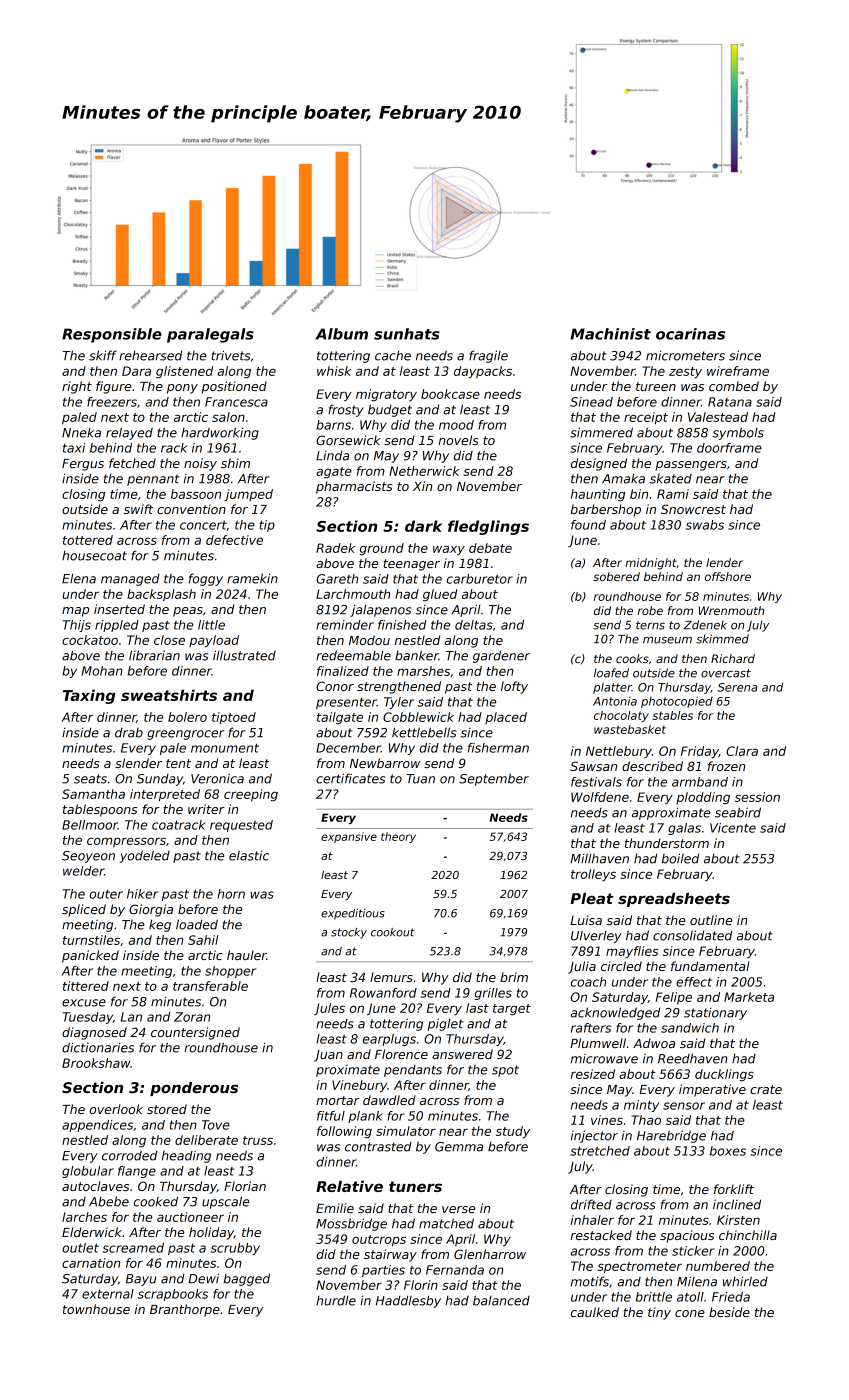 The height and width of the screenshot is (1400, 849). I want to click on sunhats, so click(407, 334).
